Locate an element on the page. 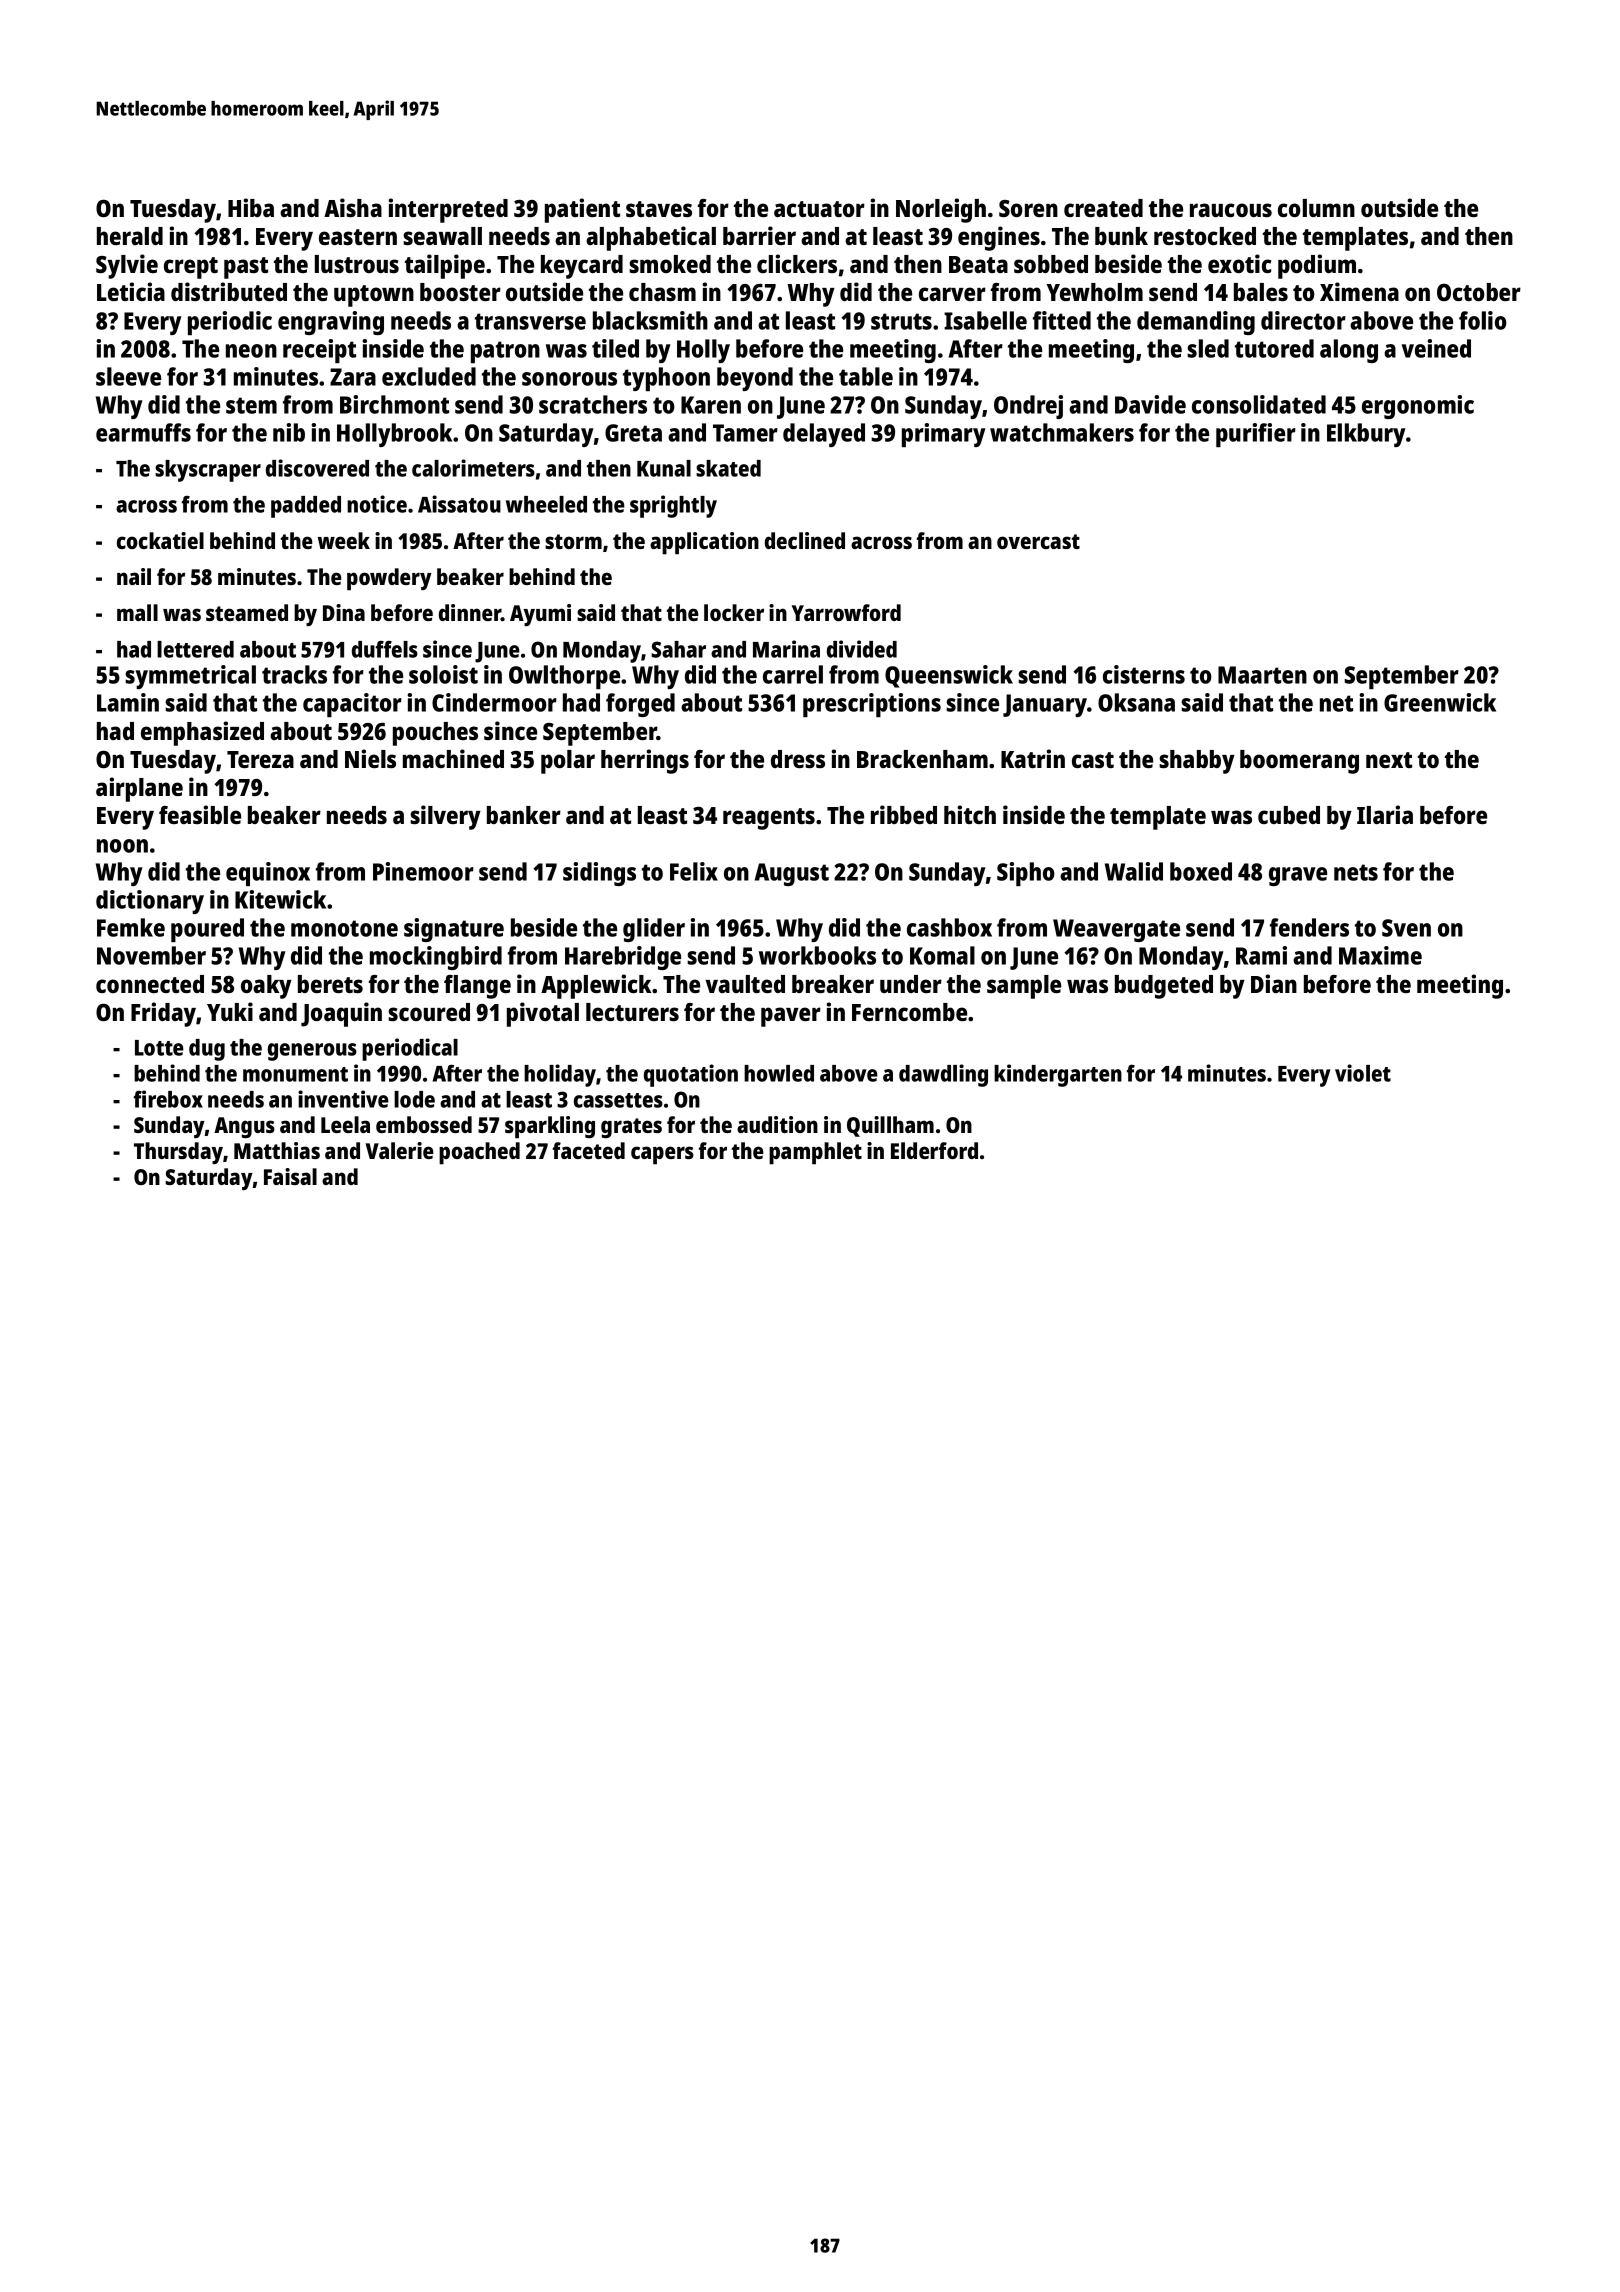 The height and width of the page is (2292, 1620). October is located at coordinates (1479, 292).
